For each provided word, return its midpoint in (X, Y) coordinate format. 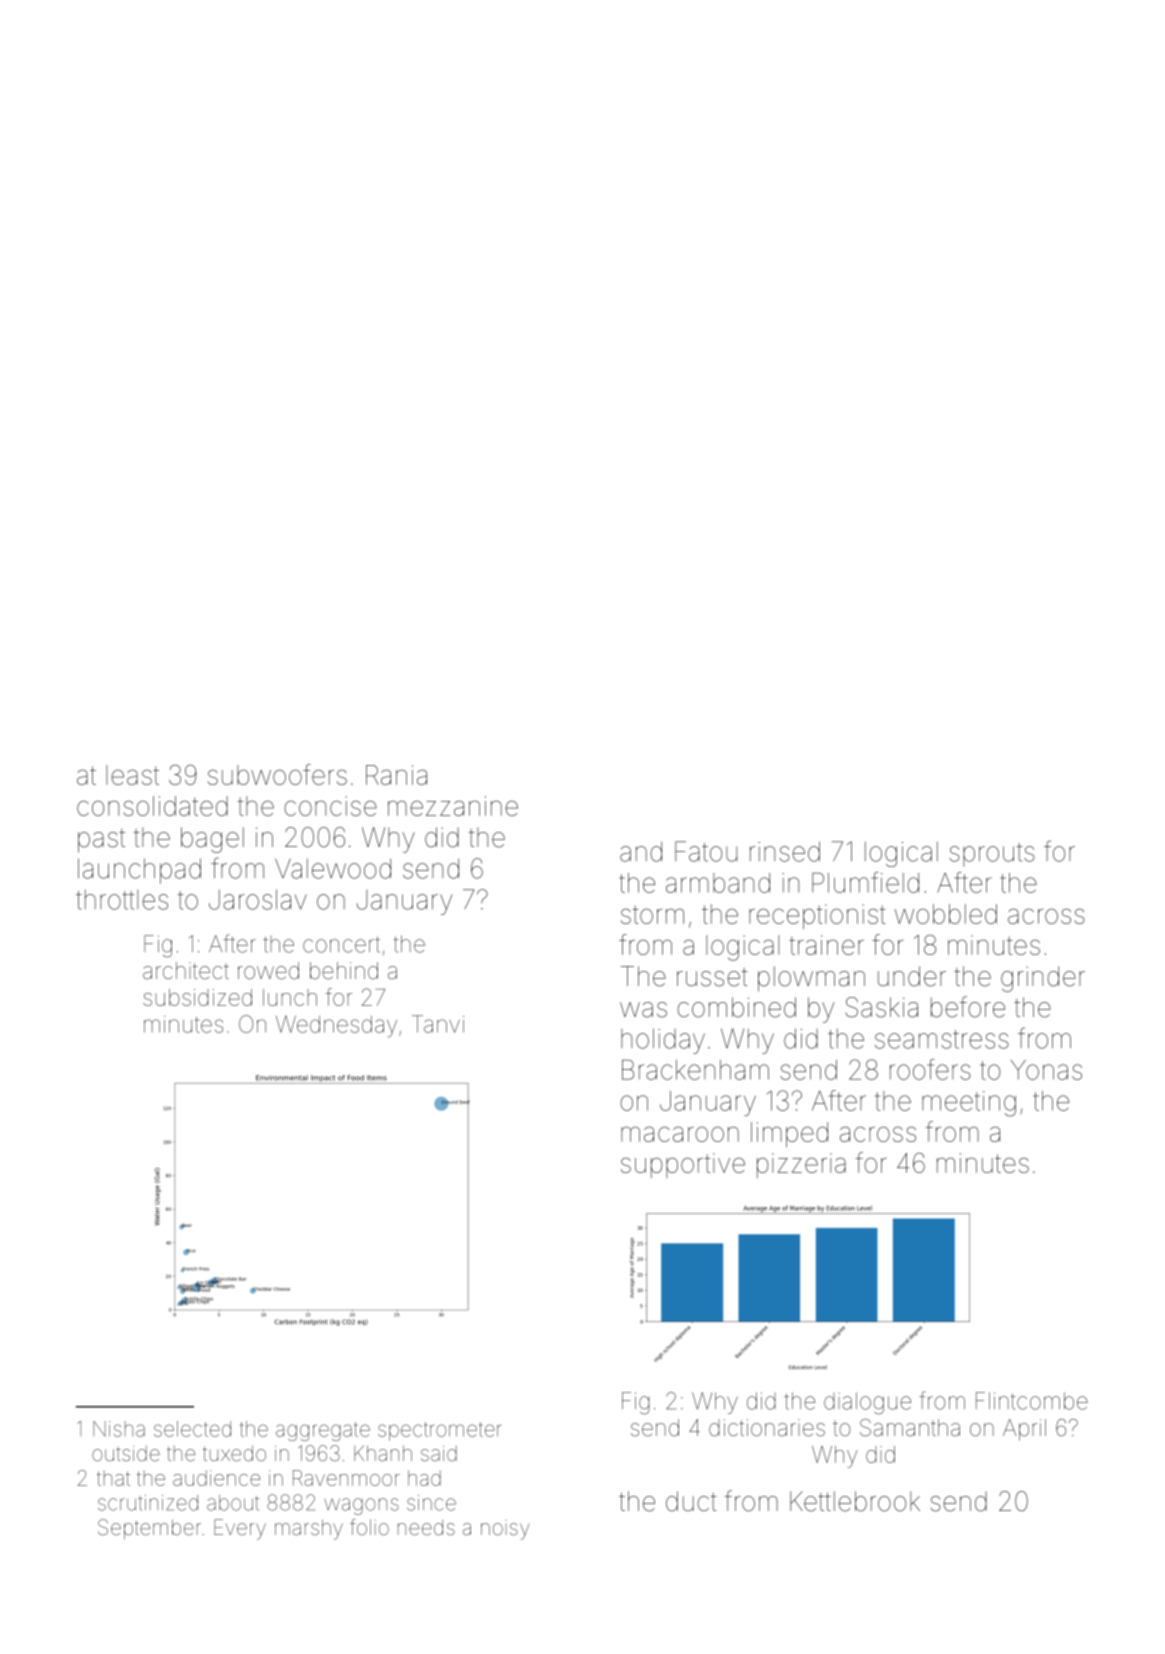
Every (240, 1529)
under (912, 976)
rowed (268, 971)
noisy (505, 1530)
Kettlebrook (855, 1501)
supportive (683, 1165)
